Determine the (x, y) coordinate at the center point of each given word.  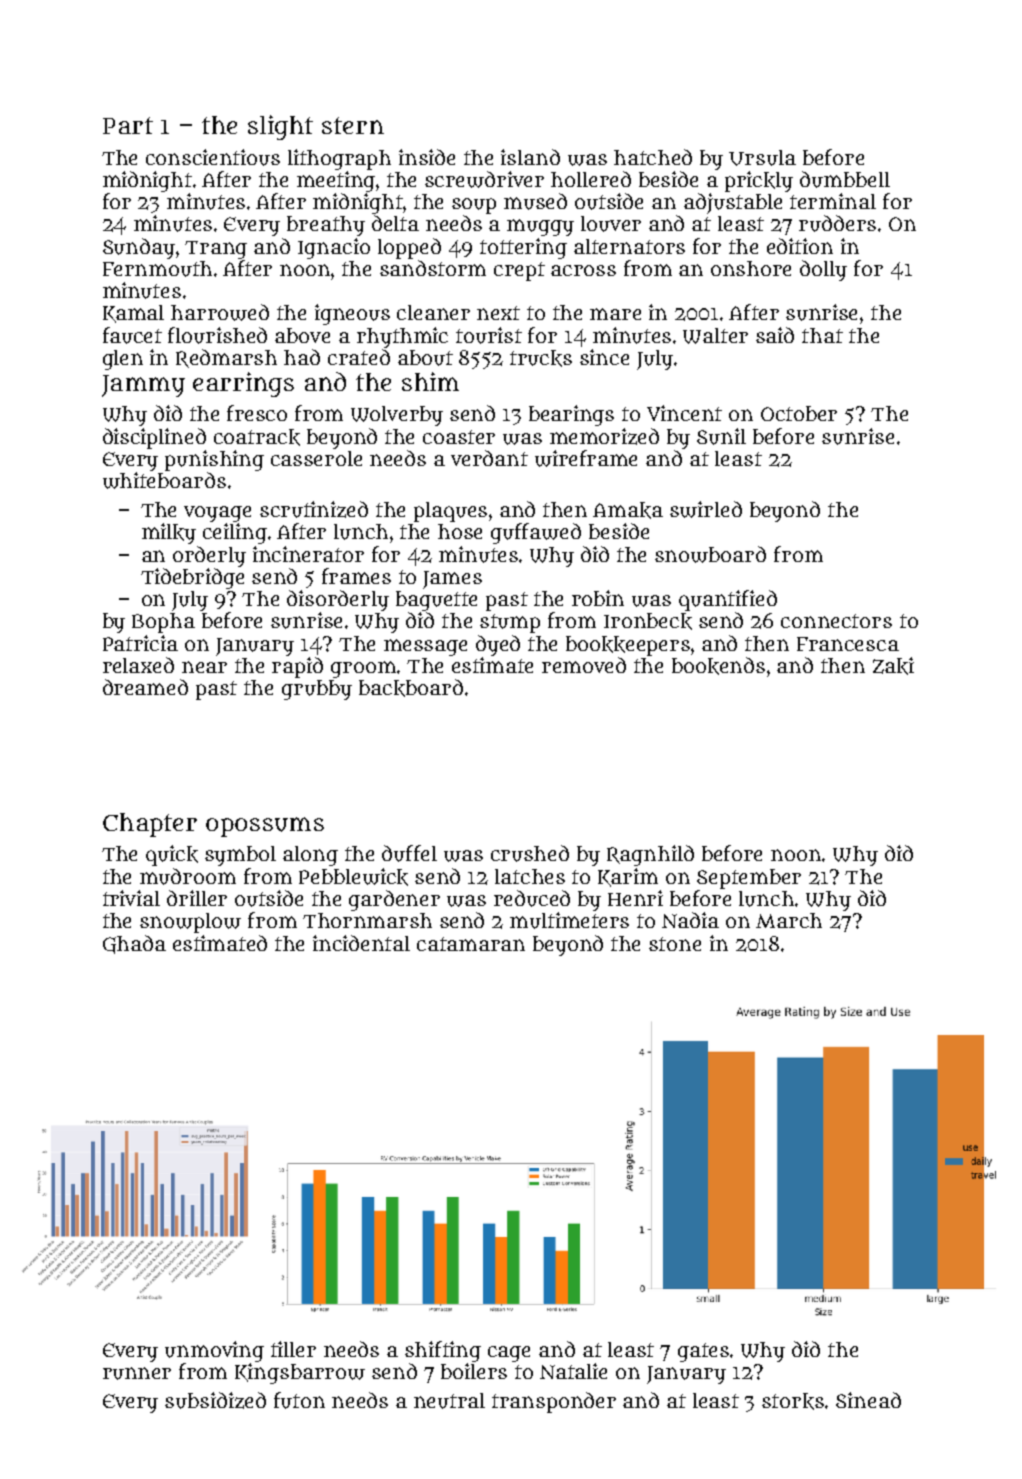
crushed (530, 853)
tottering (523, 248)
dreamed (145, 687)
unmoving (214, 1351)
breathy (326, 226)
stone (675, 944)
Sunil (721, 436)
